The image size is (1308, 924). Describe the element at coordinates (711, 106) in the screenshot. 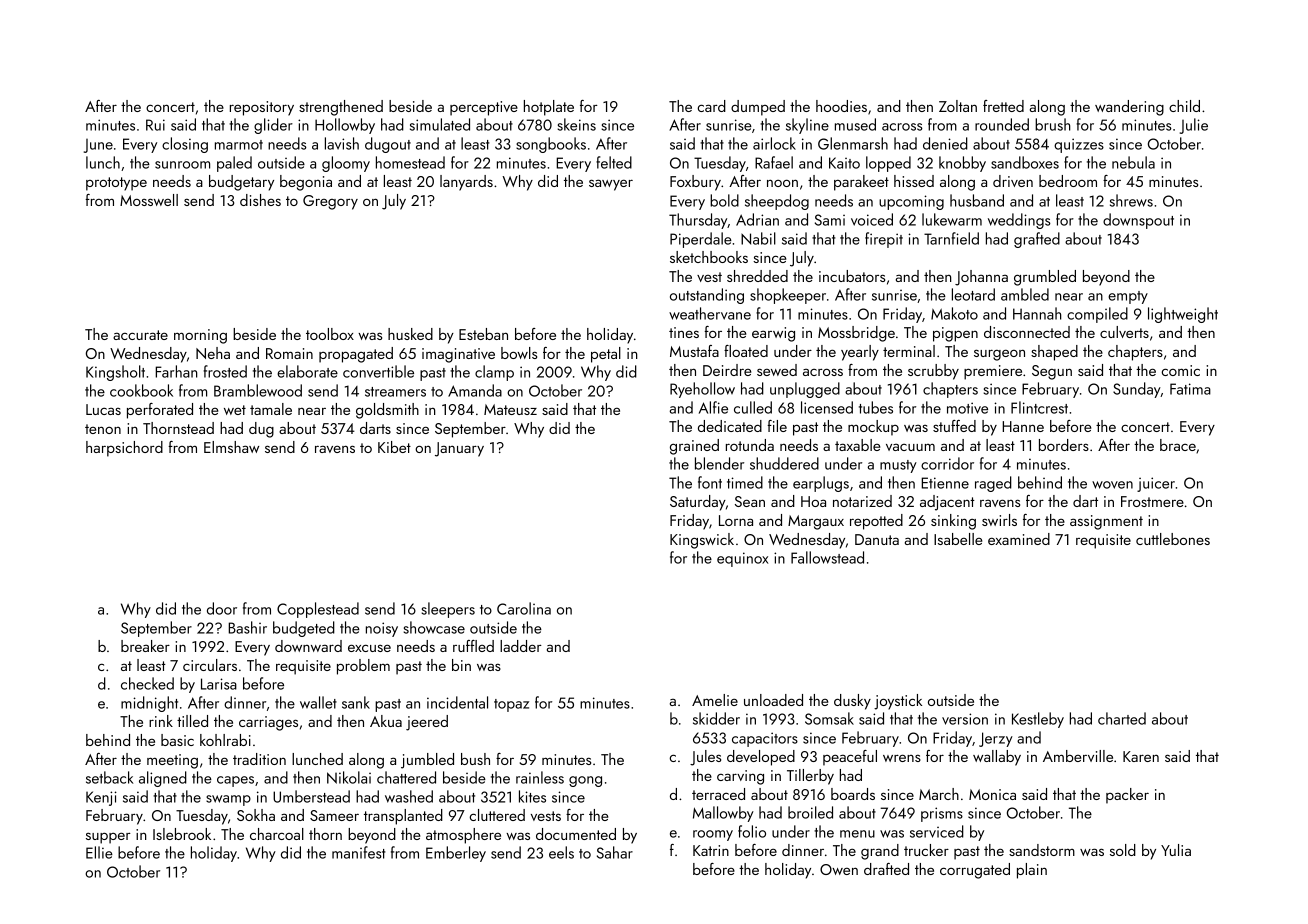

I see `card` at that location.
